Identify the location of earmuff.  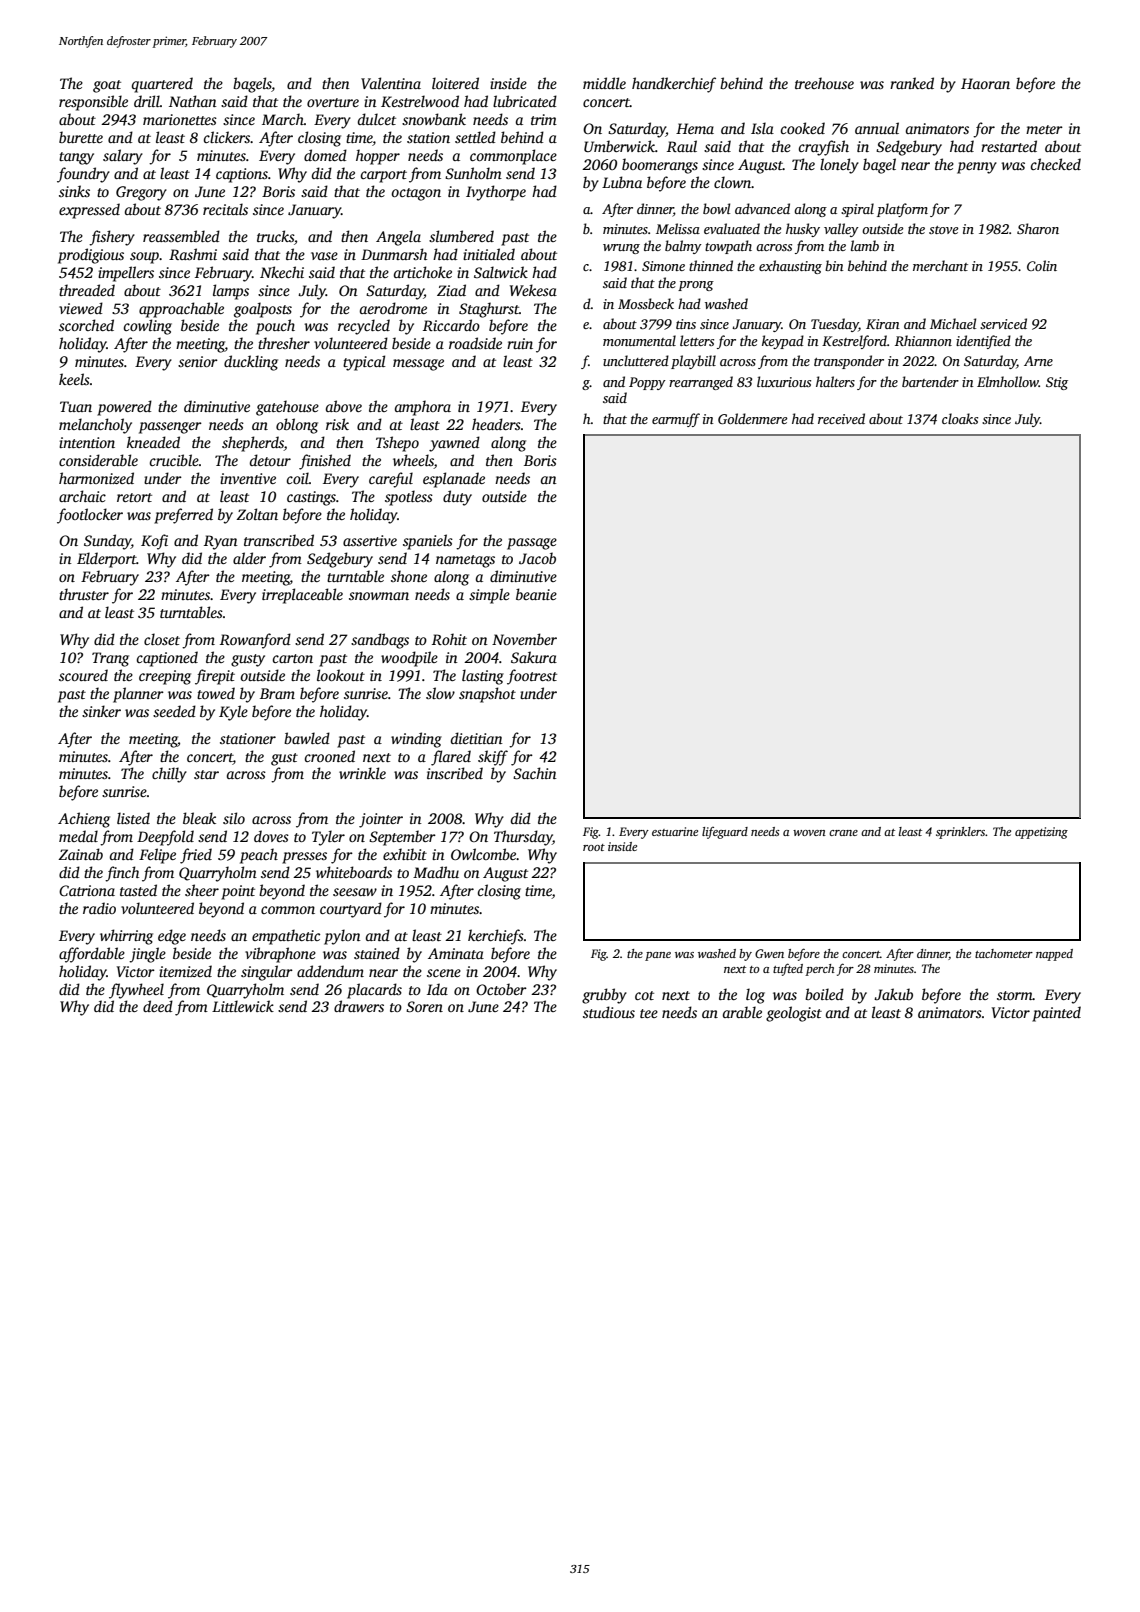
(676, 420).
